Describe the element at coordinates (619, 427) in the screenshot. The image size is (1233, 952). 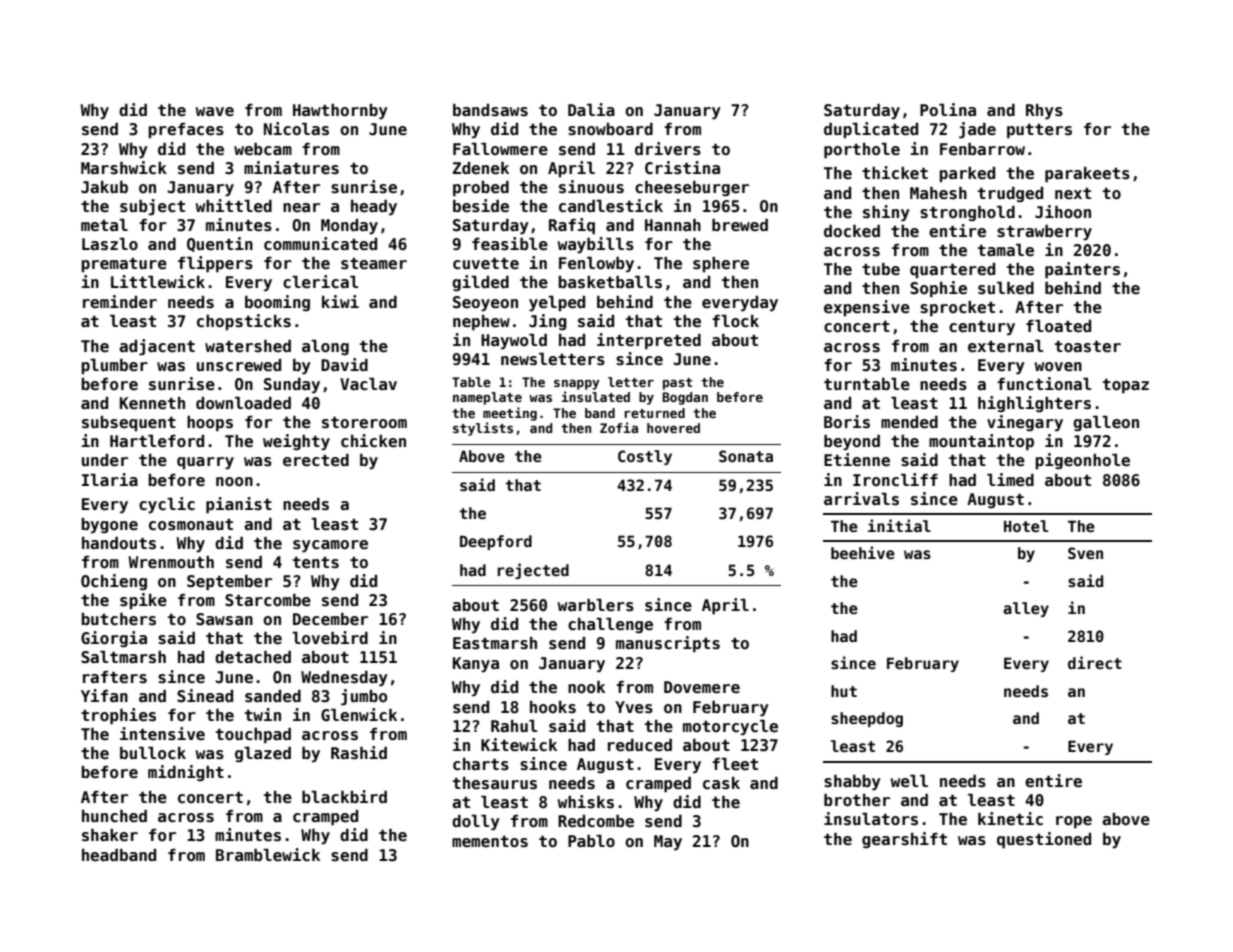
I see `Zofia` at that location.
